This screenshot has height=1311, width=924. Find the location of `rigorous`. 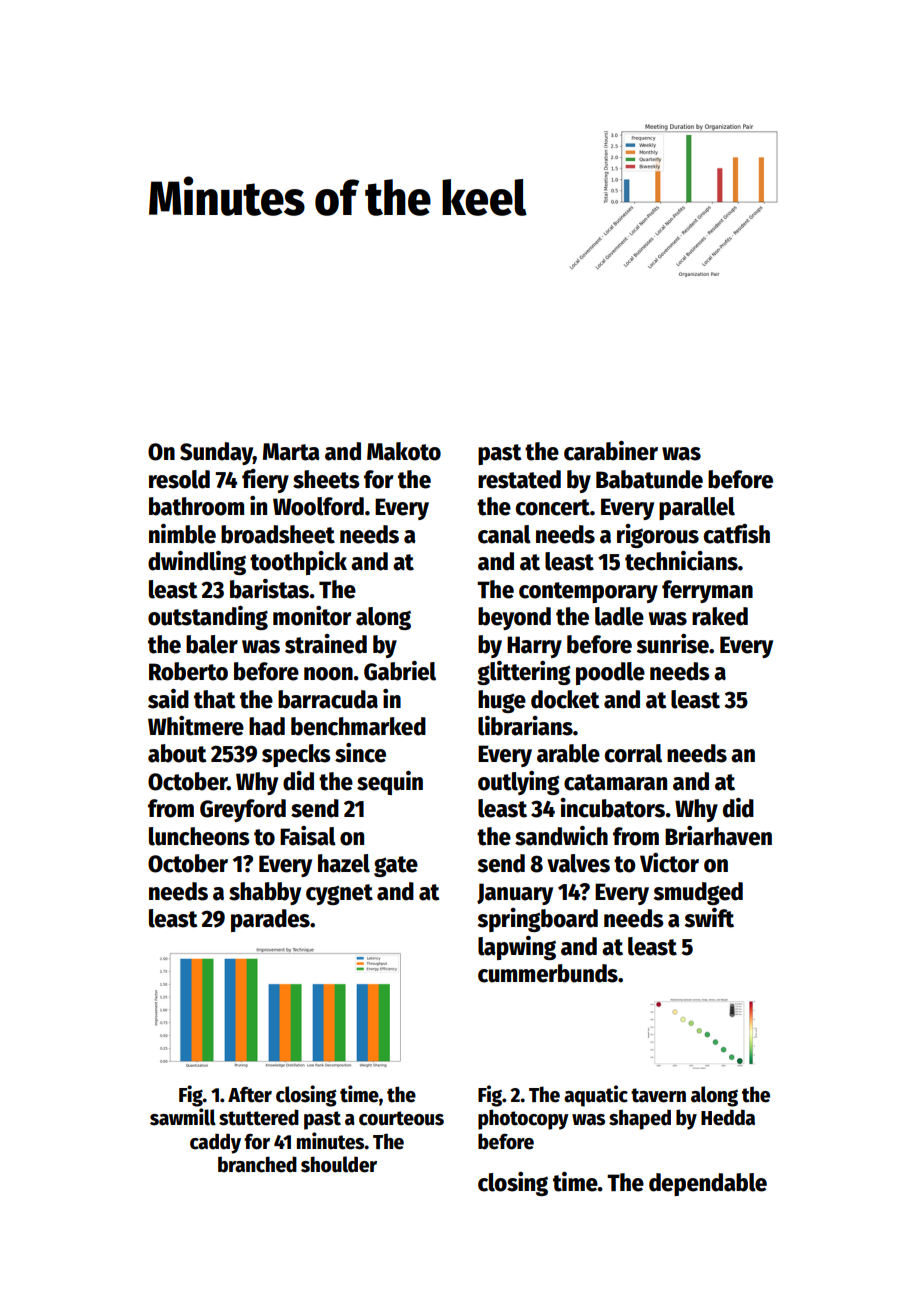

rigorous is located at coordinates (658, 536).
